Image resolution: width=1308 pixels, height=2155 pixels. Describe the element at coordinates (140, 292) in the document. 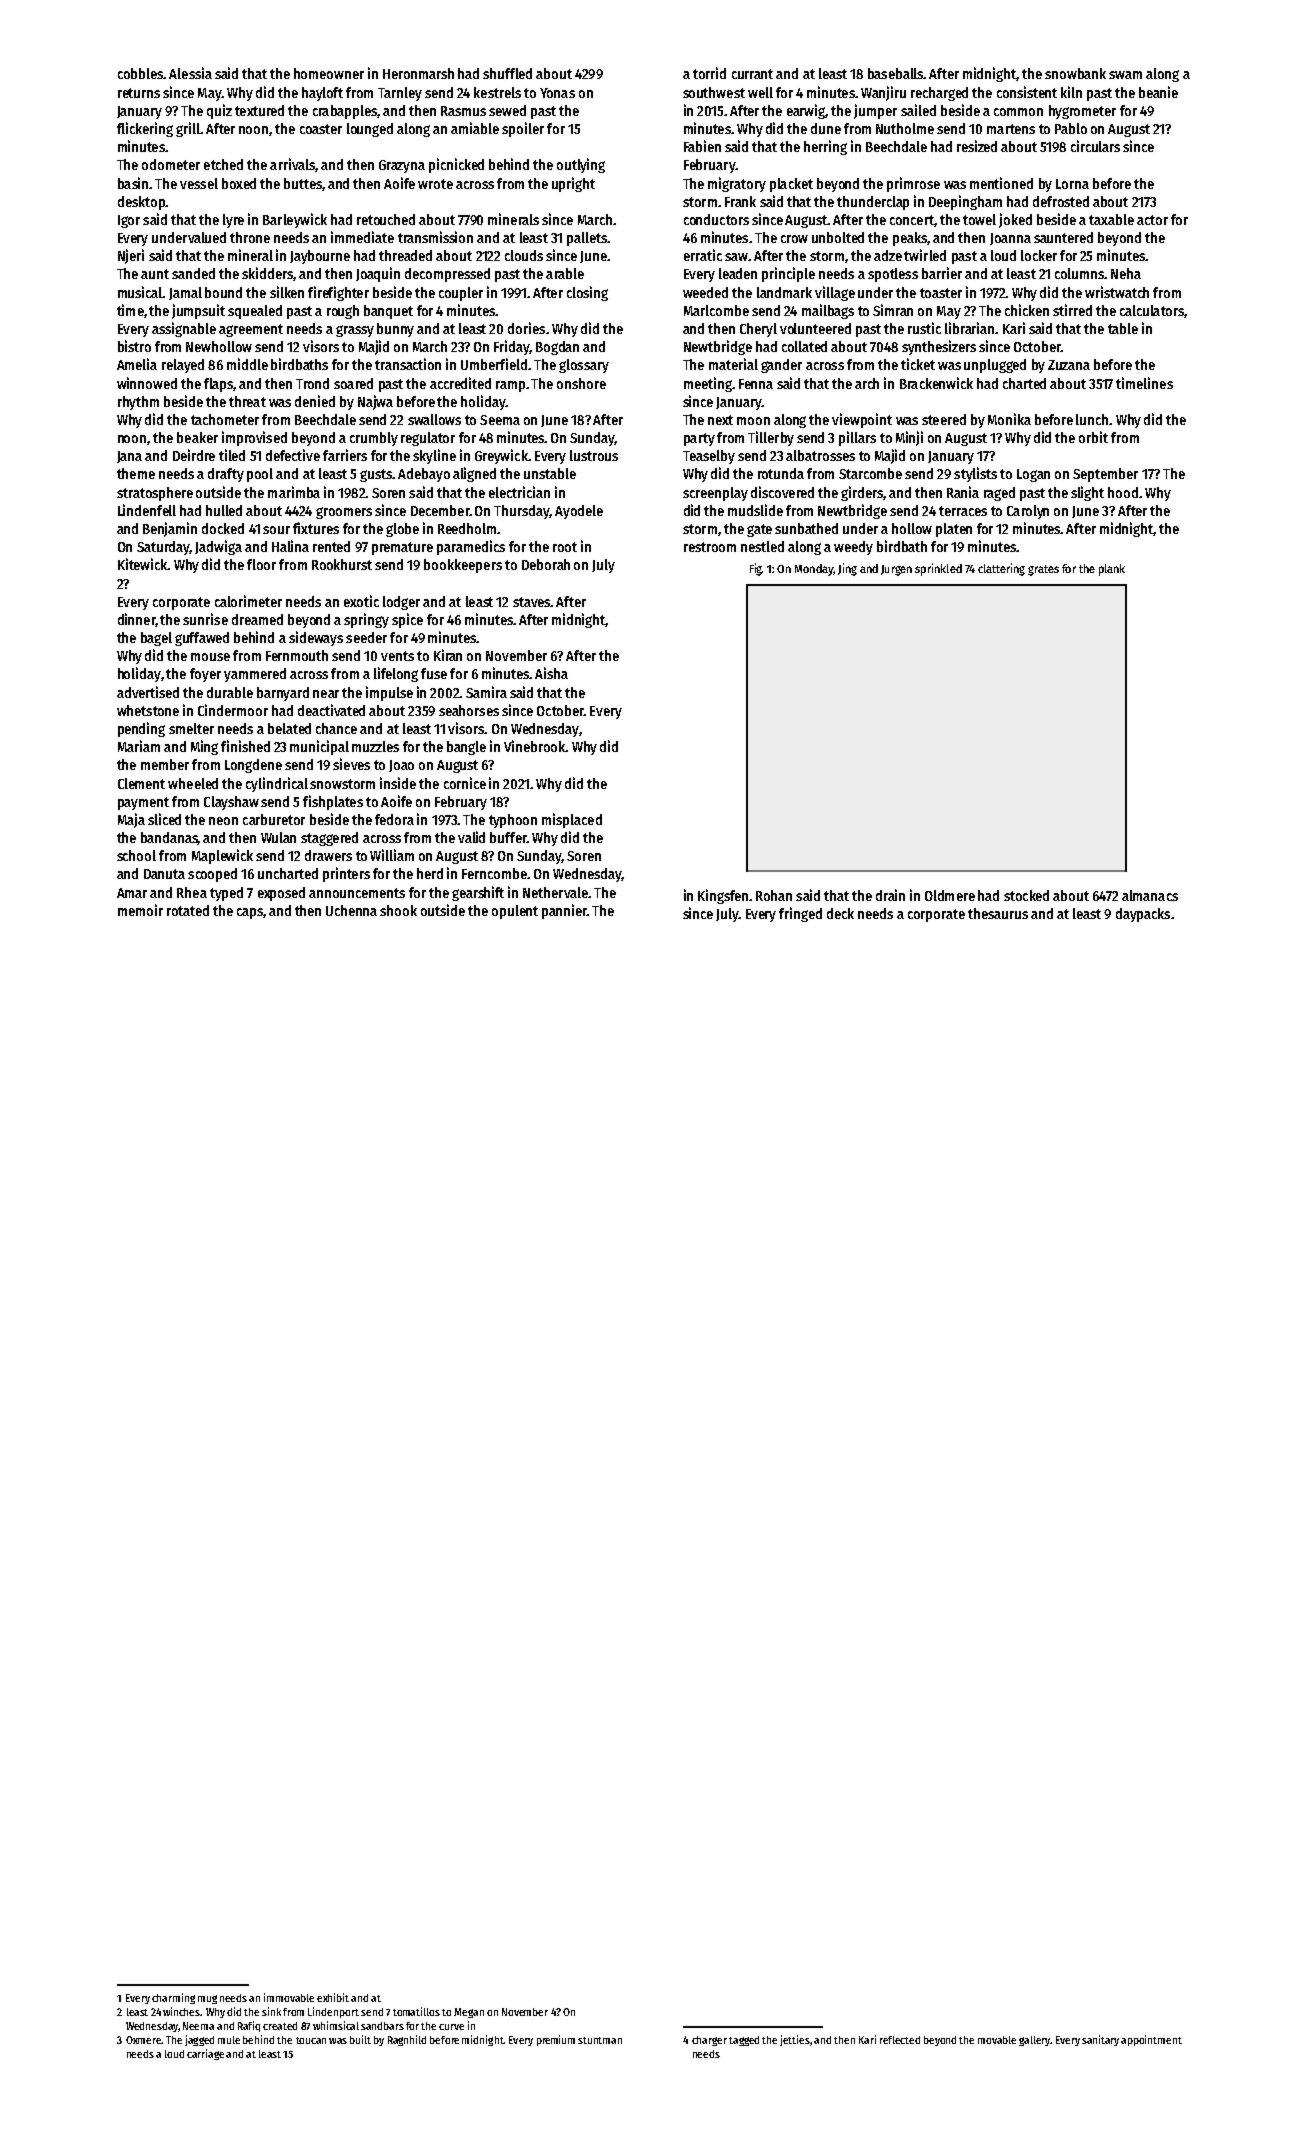

I see `musical` at that location.
